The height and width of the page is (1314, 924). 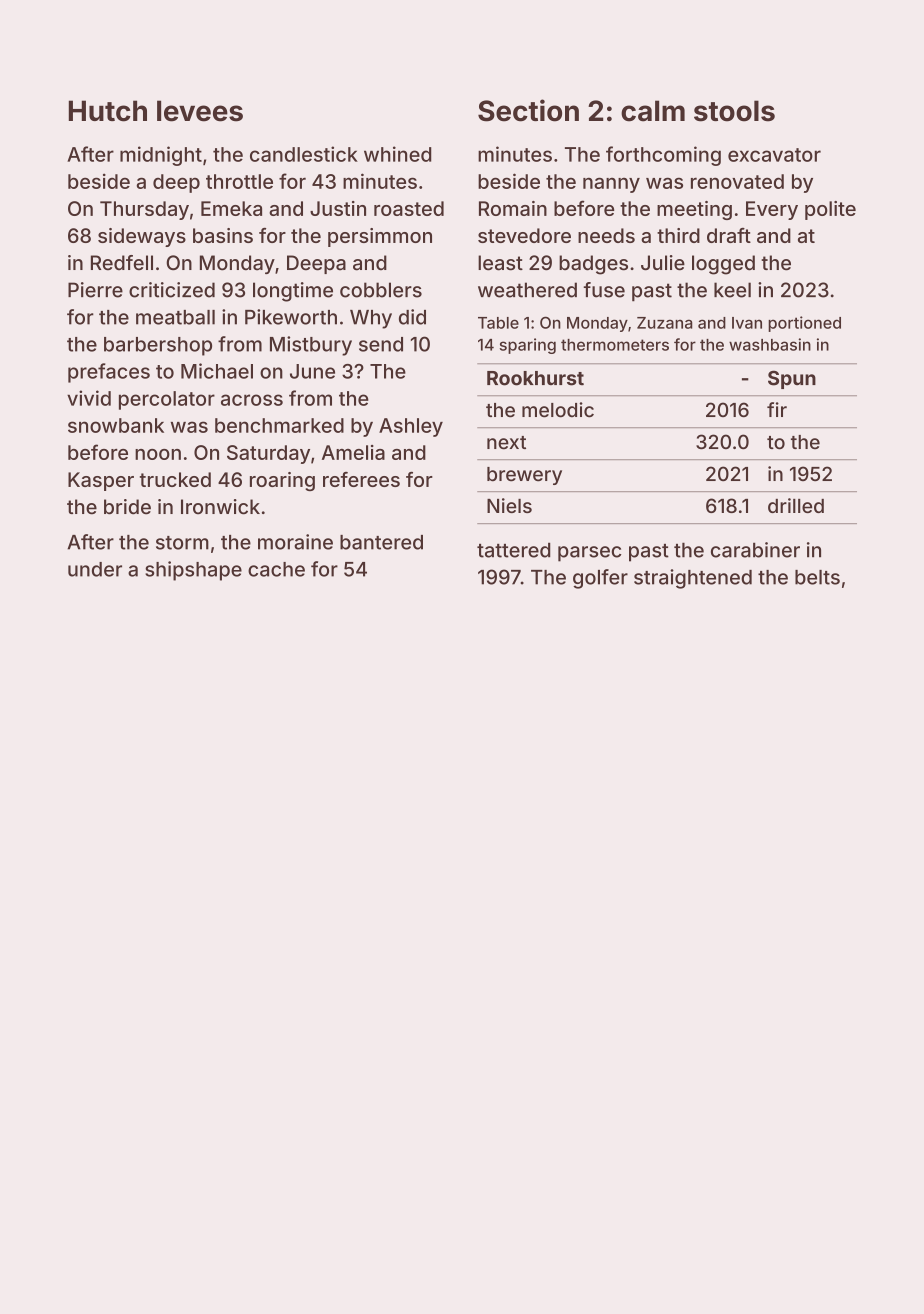 I want to click on levees, so click(x=200, y=111).
